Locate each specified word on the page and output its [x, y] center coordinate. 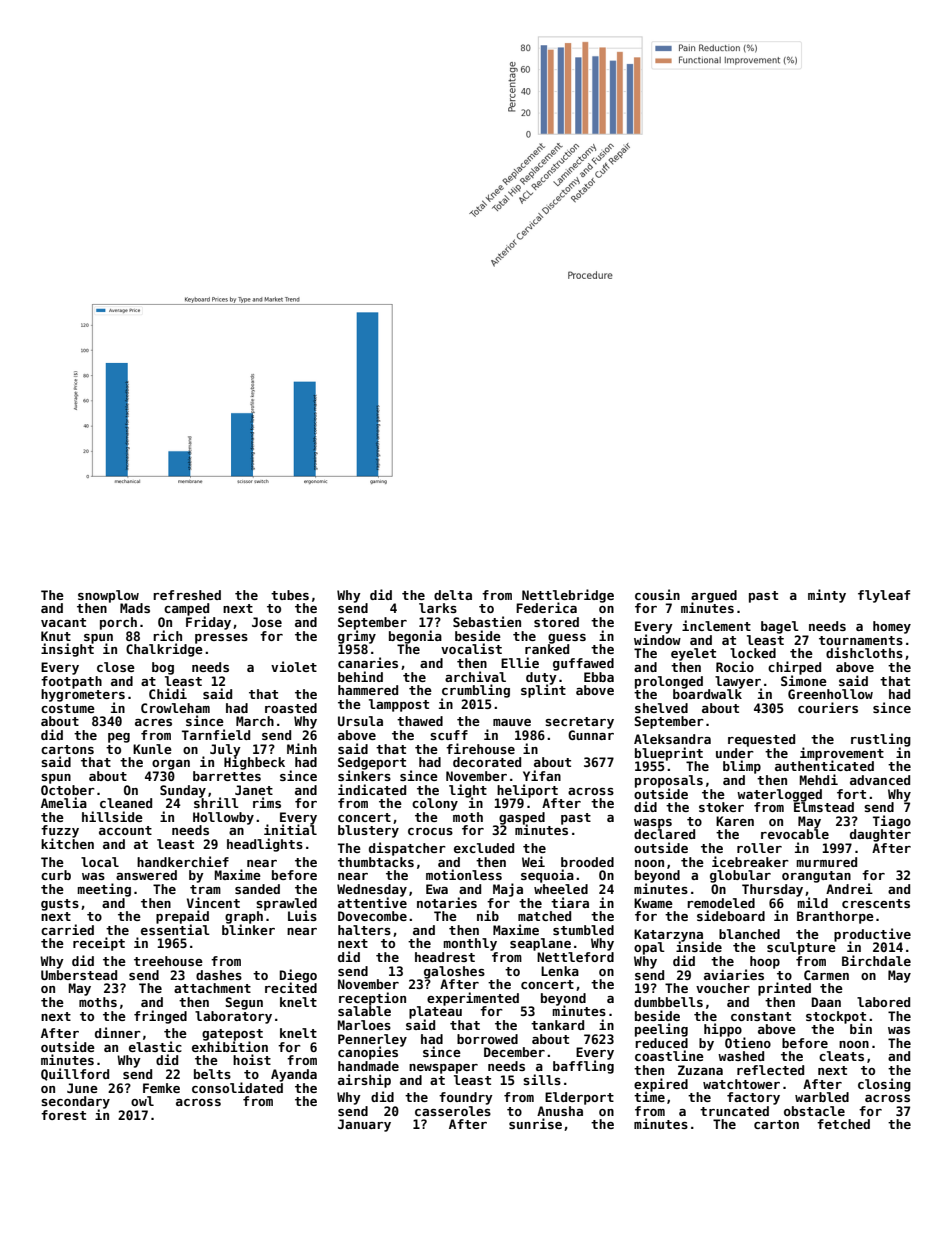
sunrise [535, 1123]
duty [541, 678]
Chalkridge [164, 650]
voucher [723, 988]
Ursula [360, 721]
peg [119, 738]
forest [63, 1115]
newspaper [443, 1069]
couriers [828, 707]
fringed [160, 1017]
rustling [881, 740]
